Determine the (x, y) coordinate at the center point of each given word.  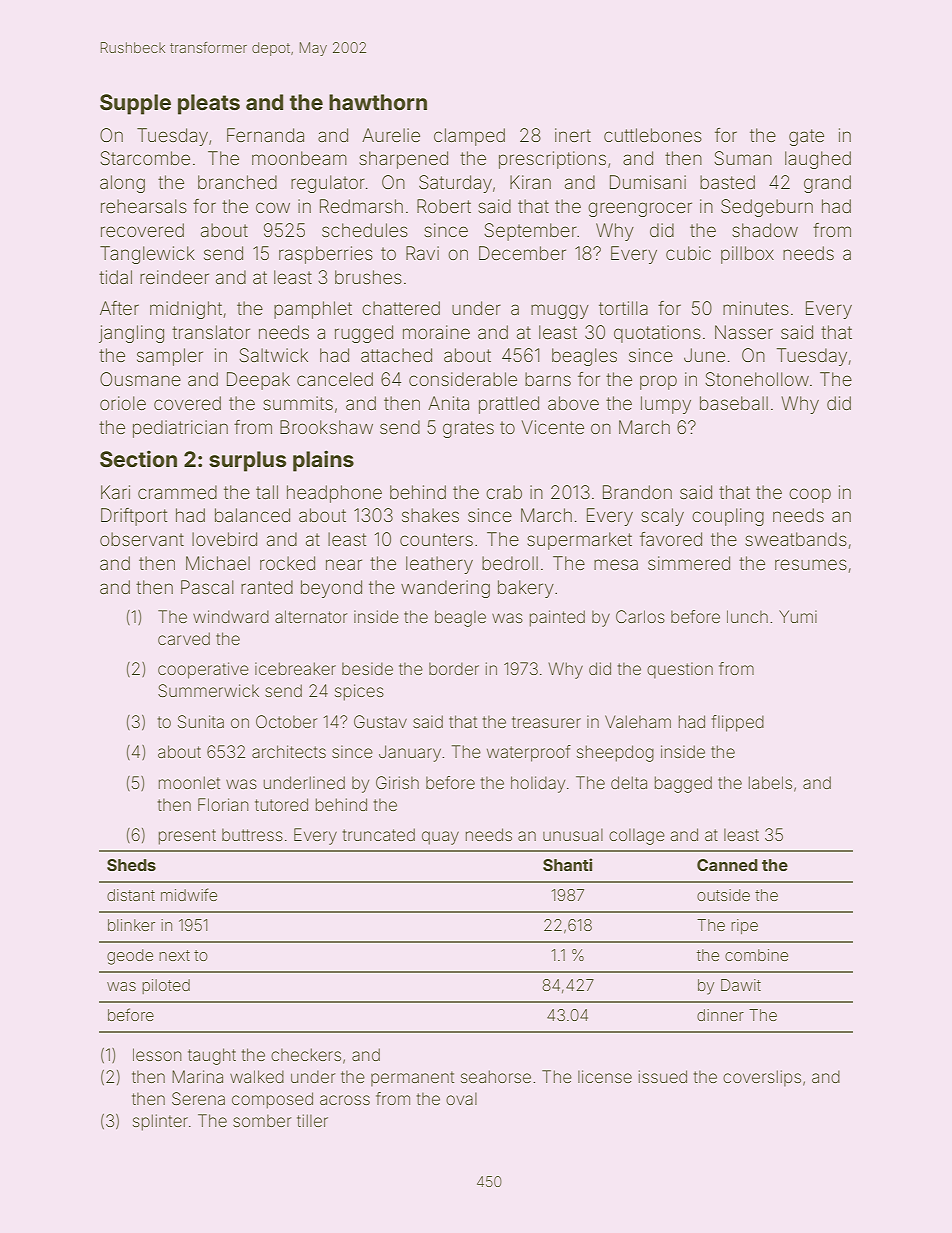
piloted (166, 986)
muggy (560, 311)
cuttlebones (653, 135)
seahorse (496, 1076)
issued (663, 1076)
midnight (186, 310)
